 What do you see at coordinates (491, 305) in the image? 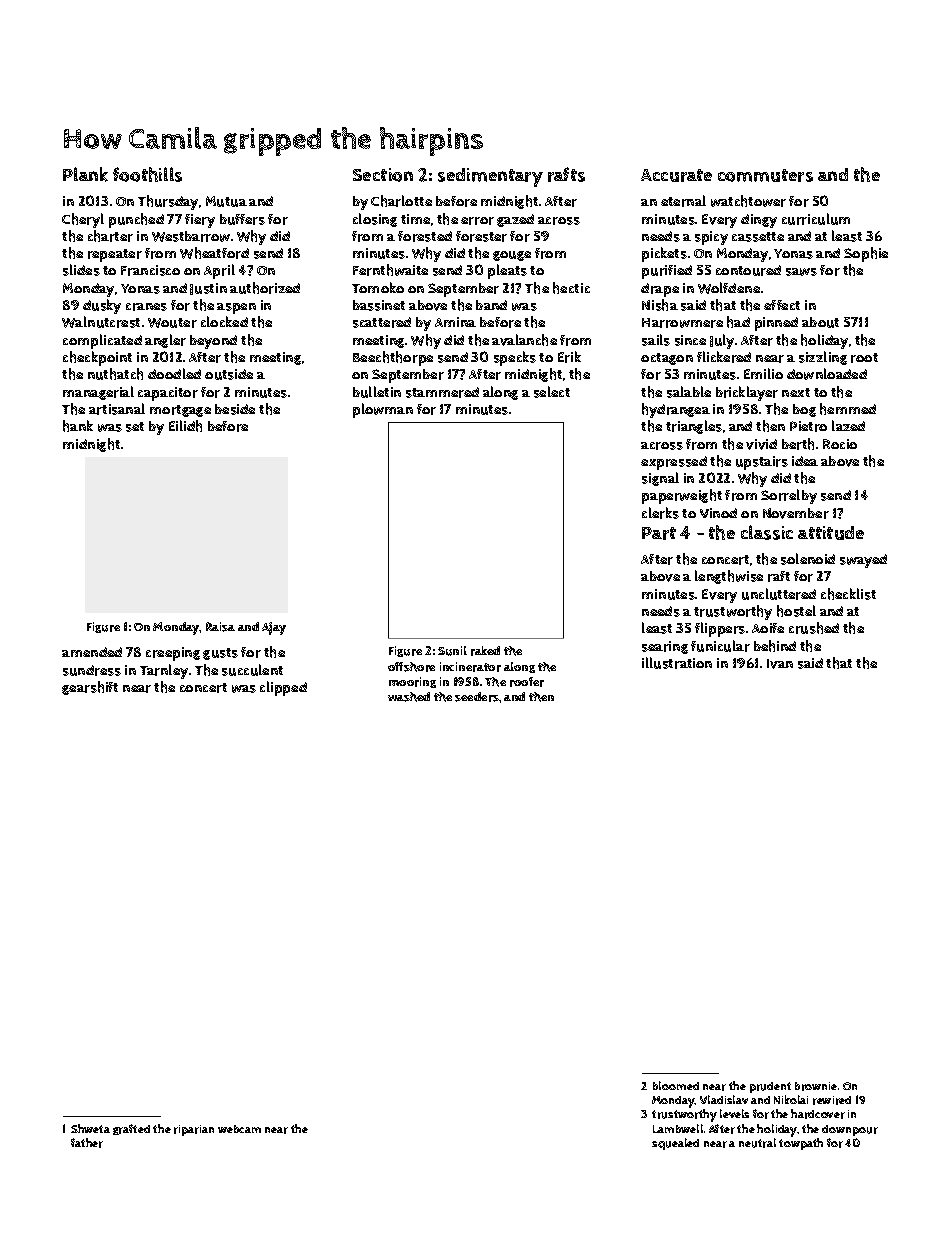
I see `band` at bounding box center [491, 305].
